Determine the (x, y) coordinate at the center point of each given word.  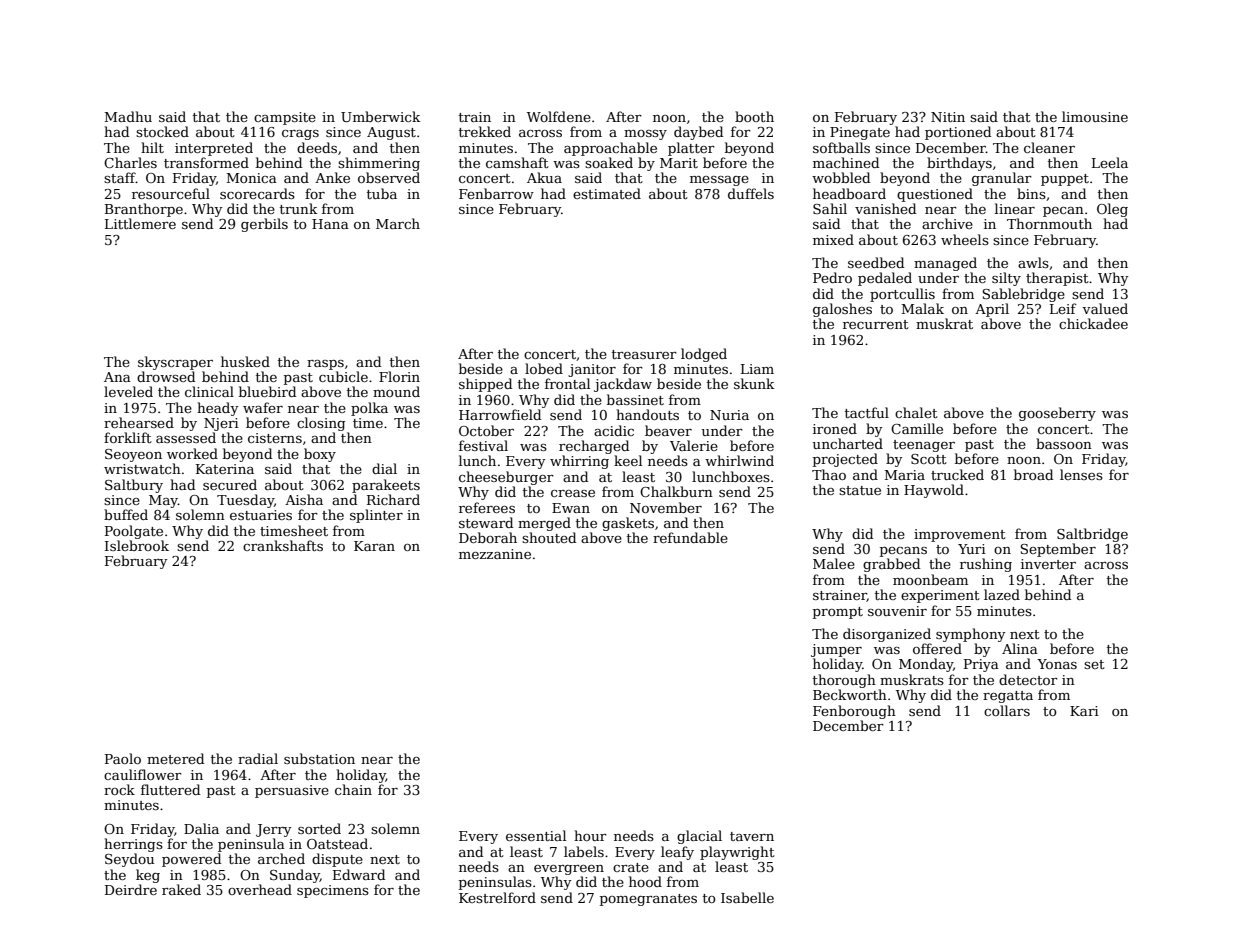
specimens (333, 891)
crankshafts (283, 545)
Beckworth (850, 694)
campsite (285, 118)
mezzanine (495, 554)
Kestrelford (497, 897)
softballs (841, 147)
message (719, 181)
